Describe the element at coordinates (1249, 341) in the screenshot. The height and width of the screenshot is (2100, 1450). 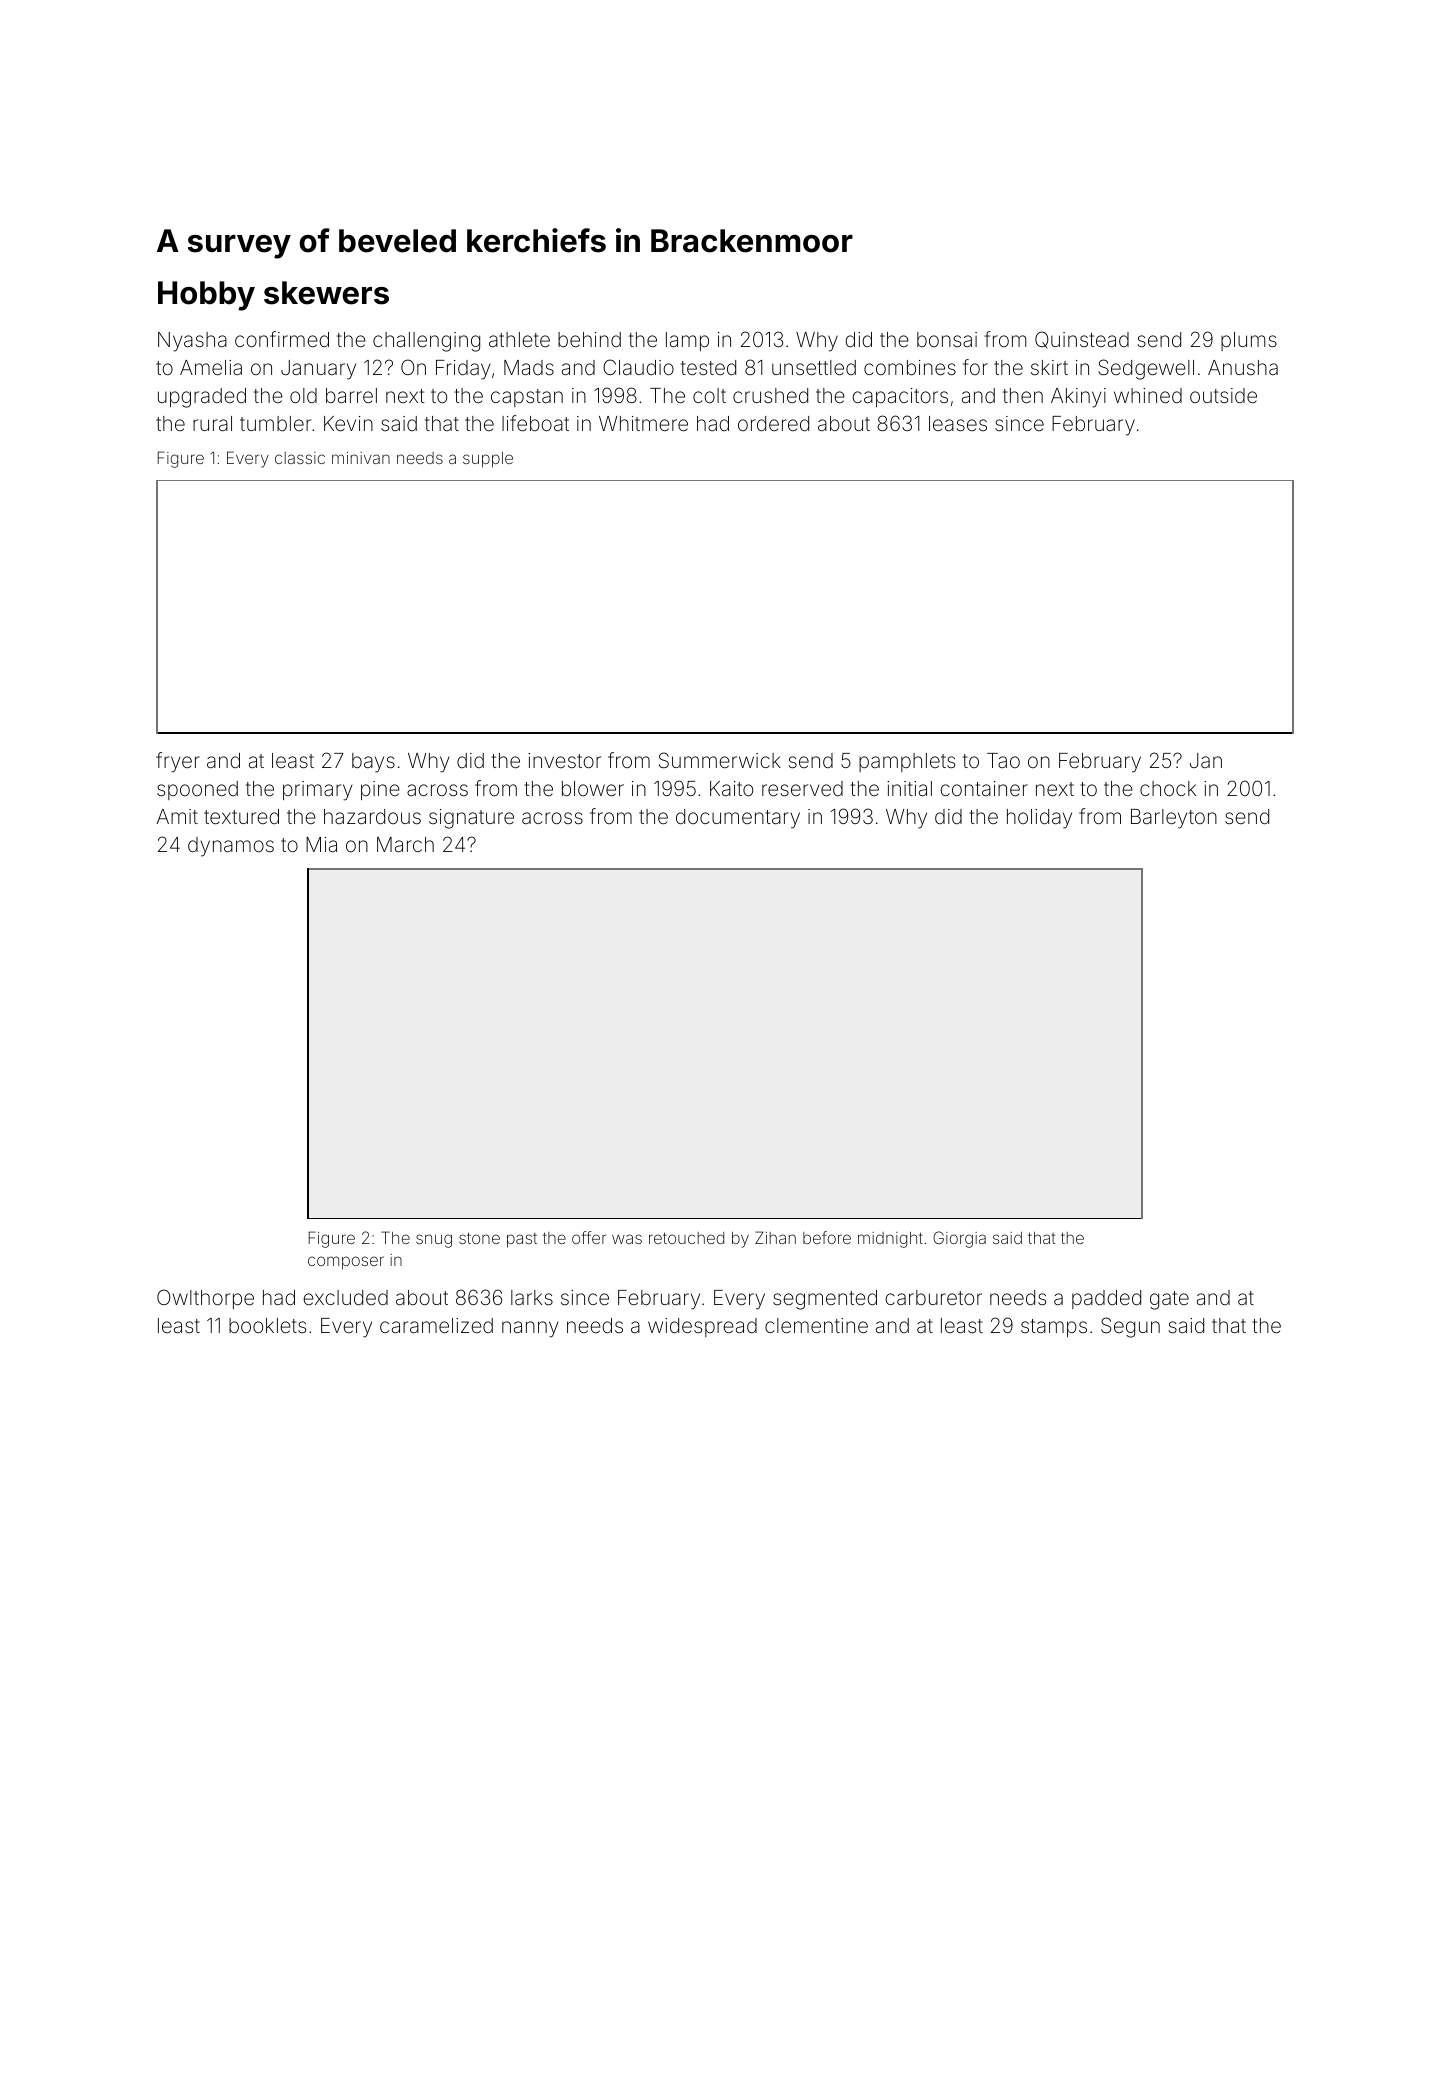
I see `plums` at that location.
